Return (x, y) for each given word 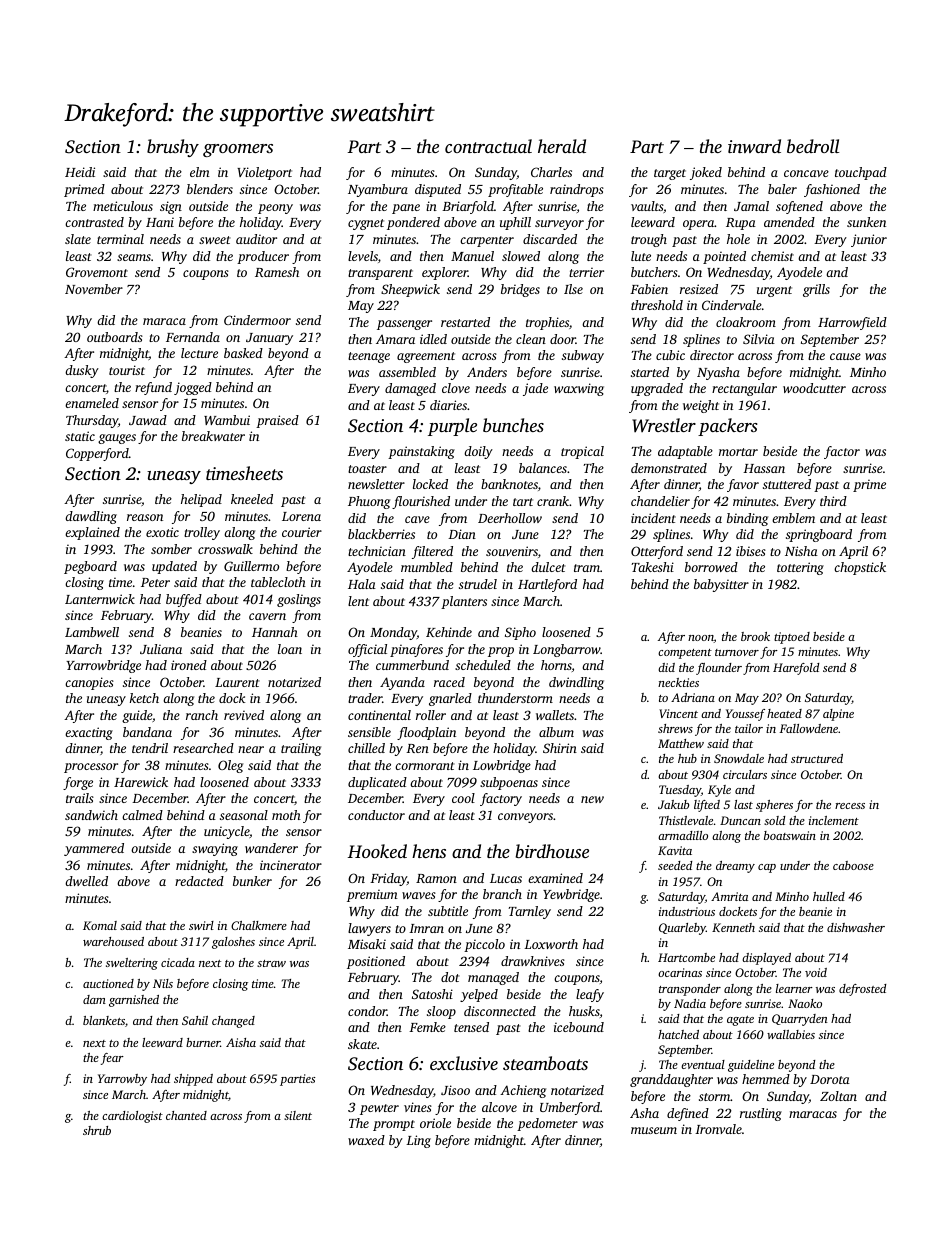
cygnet (366, 224)
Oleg (230, 766)
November (94, 289)
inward (754, 146)
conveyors (525, 818)
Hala (362, 584)
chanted (186, 1115)
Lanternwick (100, 599)
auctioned (108, 983)
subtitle (448, 911)
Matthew (681, 743)
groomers (238, 150)
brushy (173, 148)
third (833, 501)
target (670, 174)
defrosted (862, 990)
